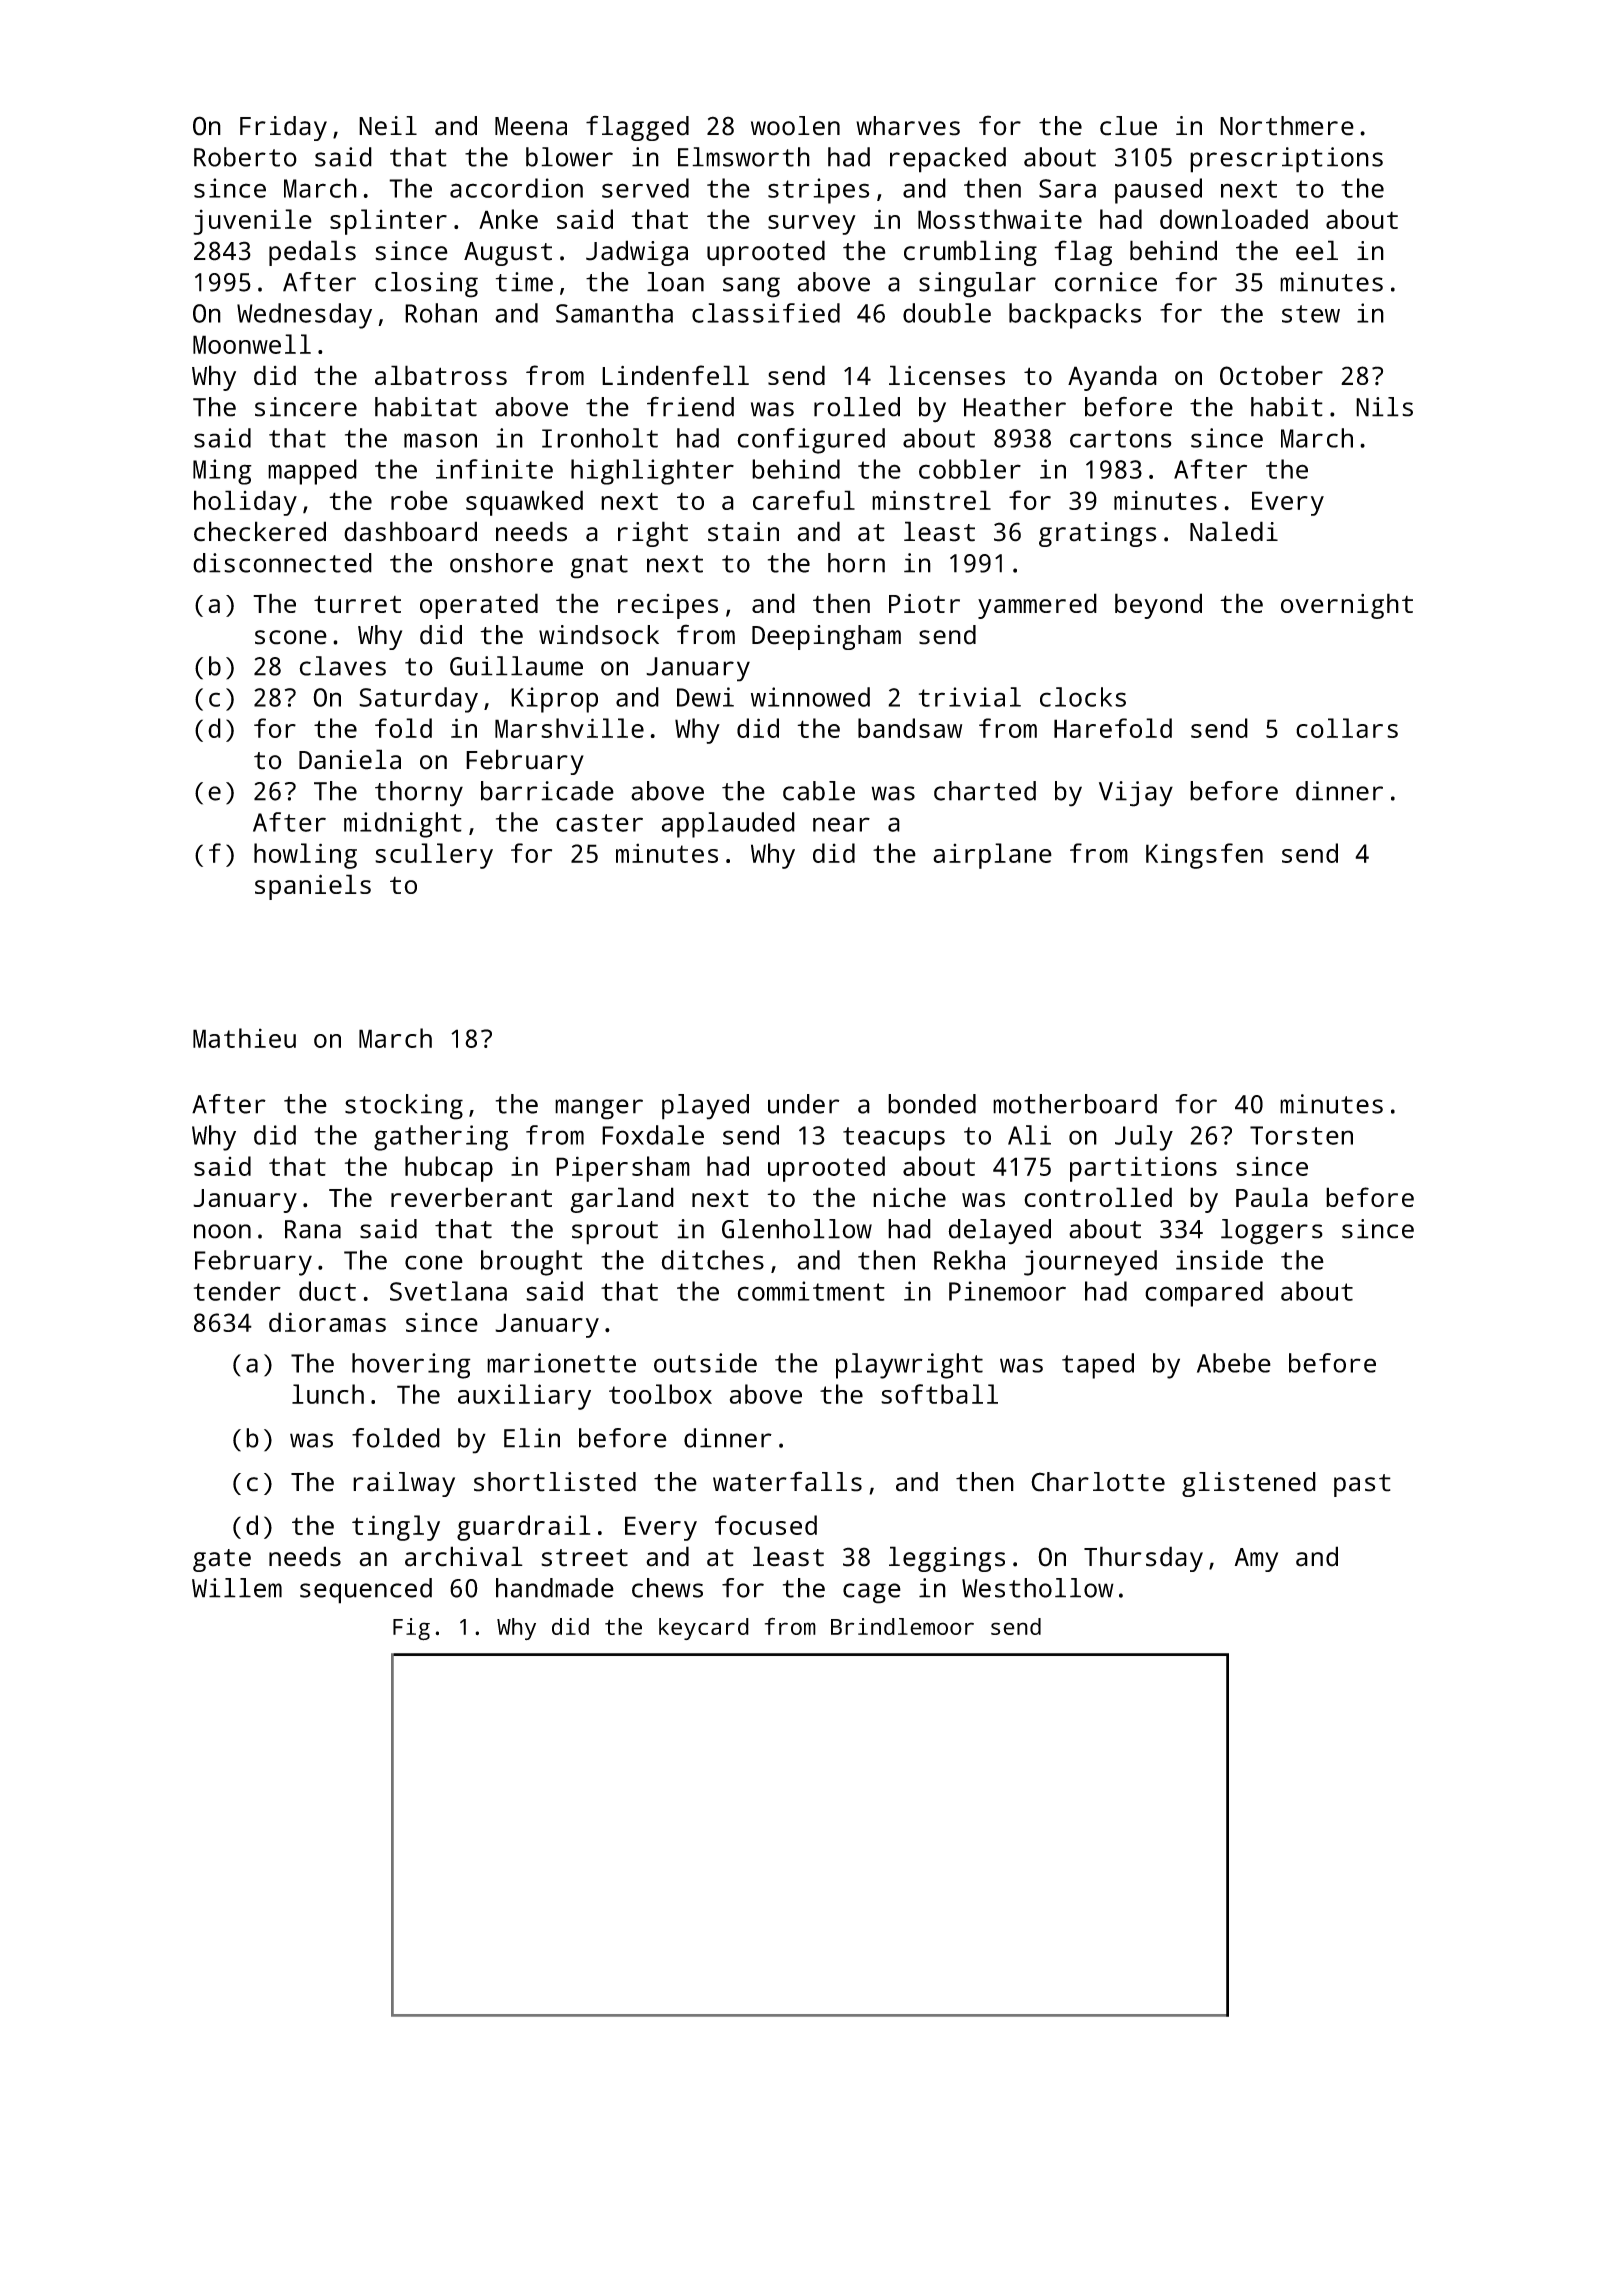 Image resolution: width=1620 pixels, height=2292 pixels. Describe the element at coordinates (704, 1629) in the screenshot. I see `keycard` at that location.
